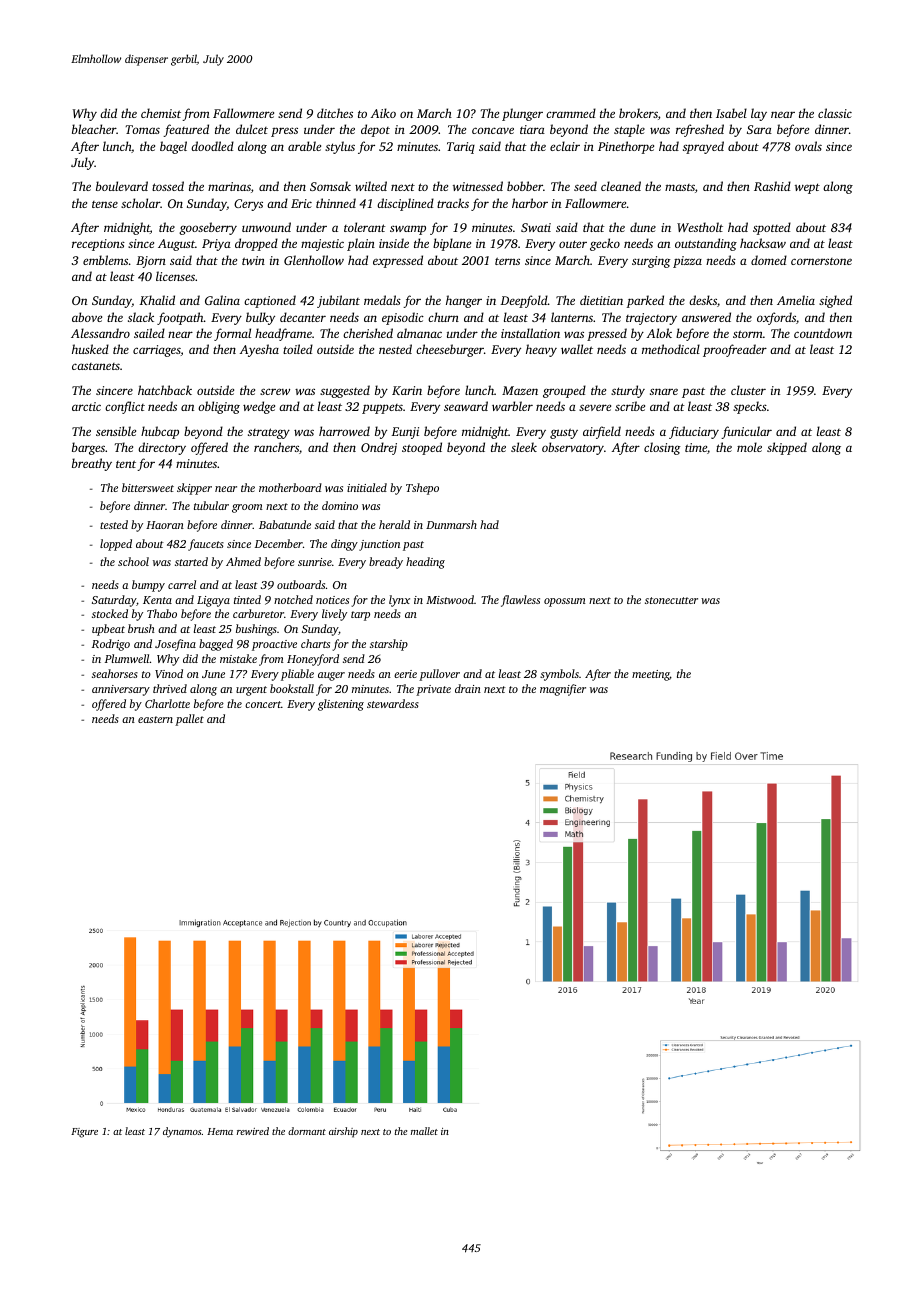 The height and width of the page is (1308, 924). Describe the element at coordinates (182, 1132) in the page. I see `dynamos` at that location.
